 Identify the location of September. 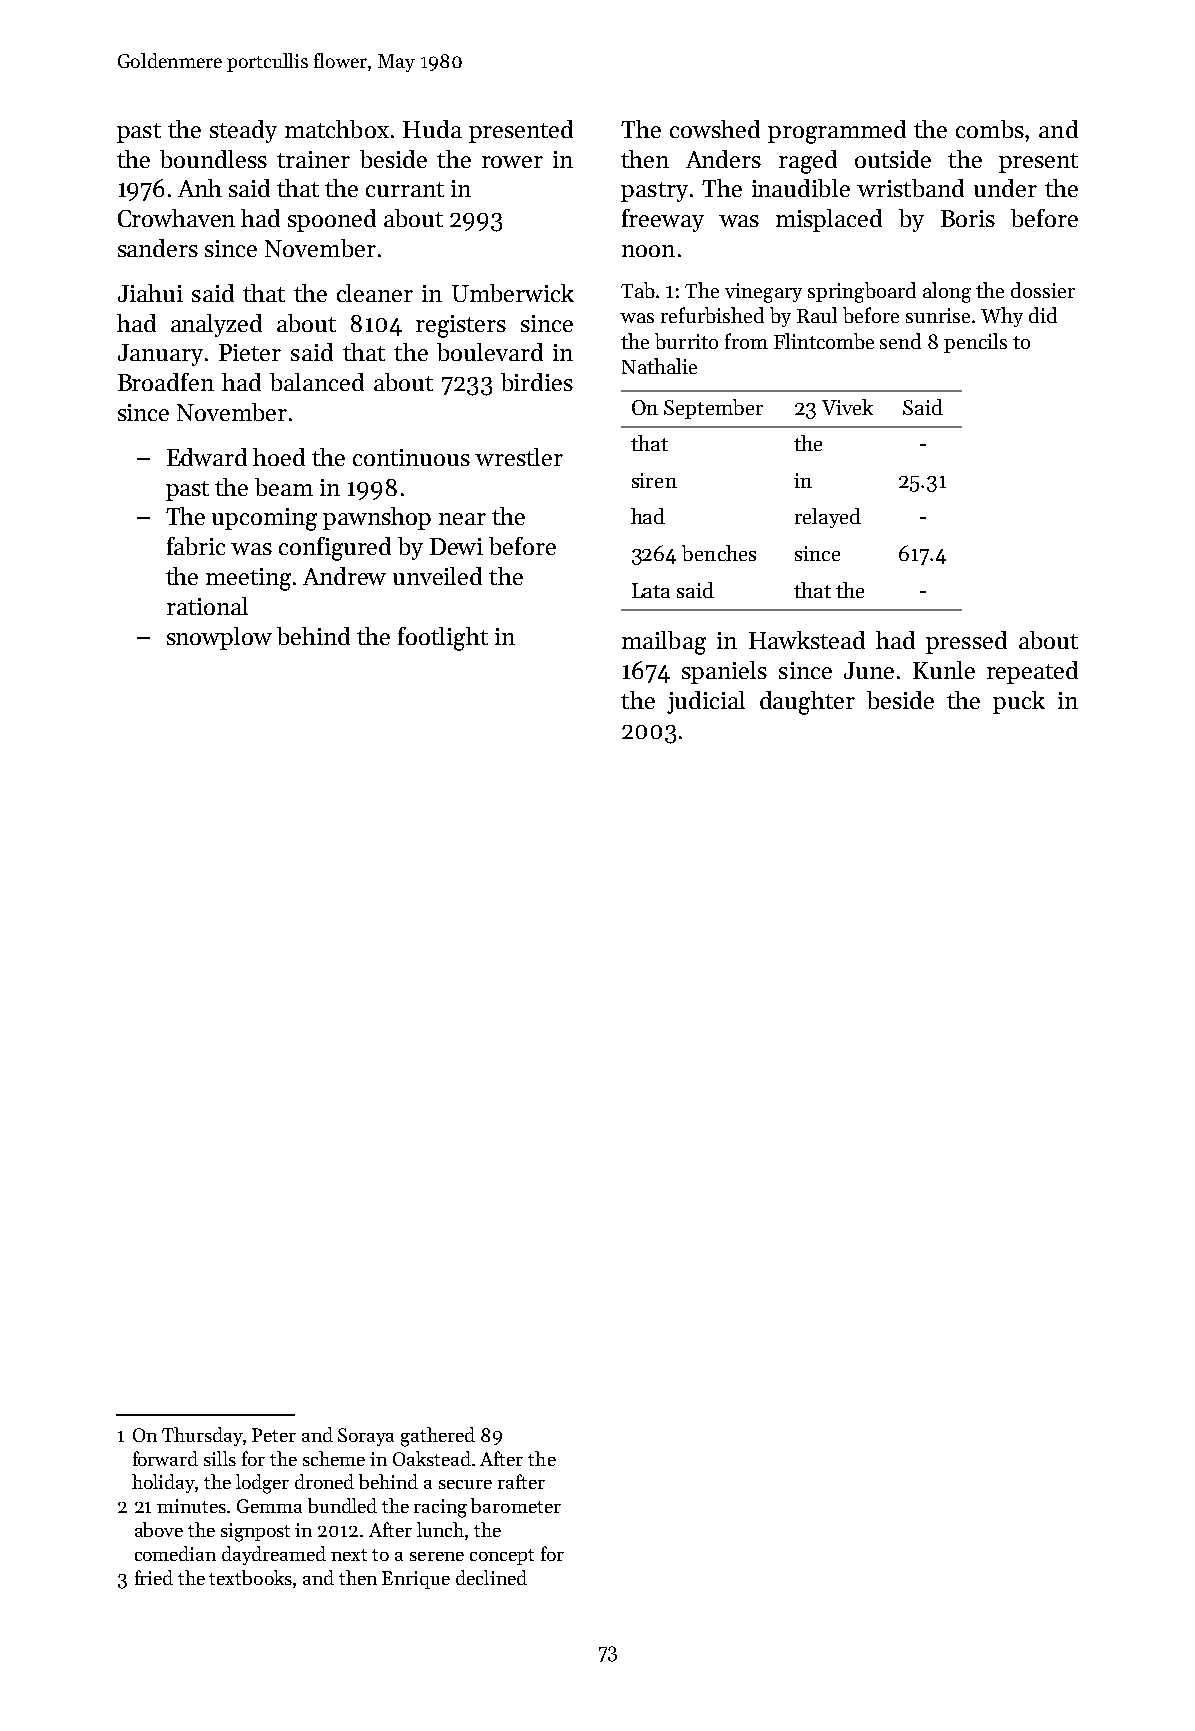
(713, 409).
